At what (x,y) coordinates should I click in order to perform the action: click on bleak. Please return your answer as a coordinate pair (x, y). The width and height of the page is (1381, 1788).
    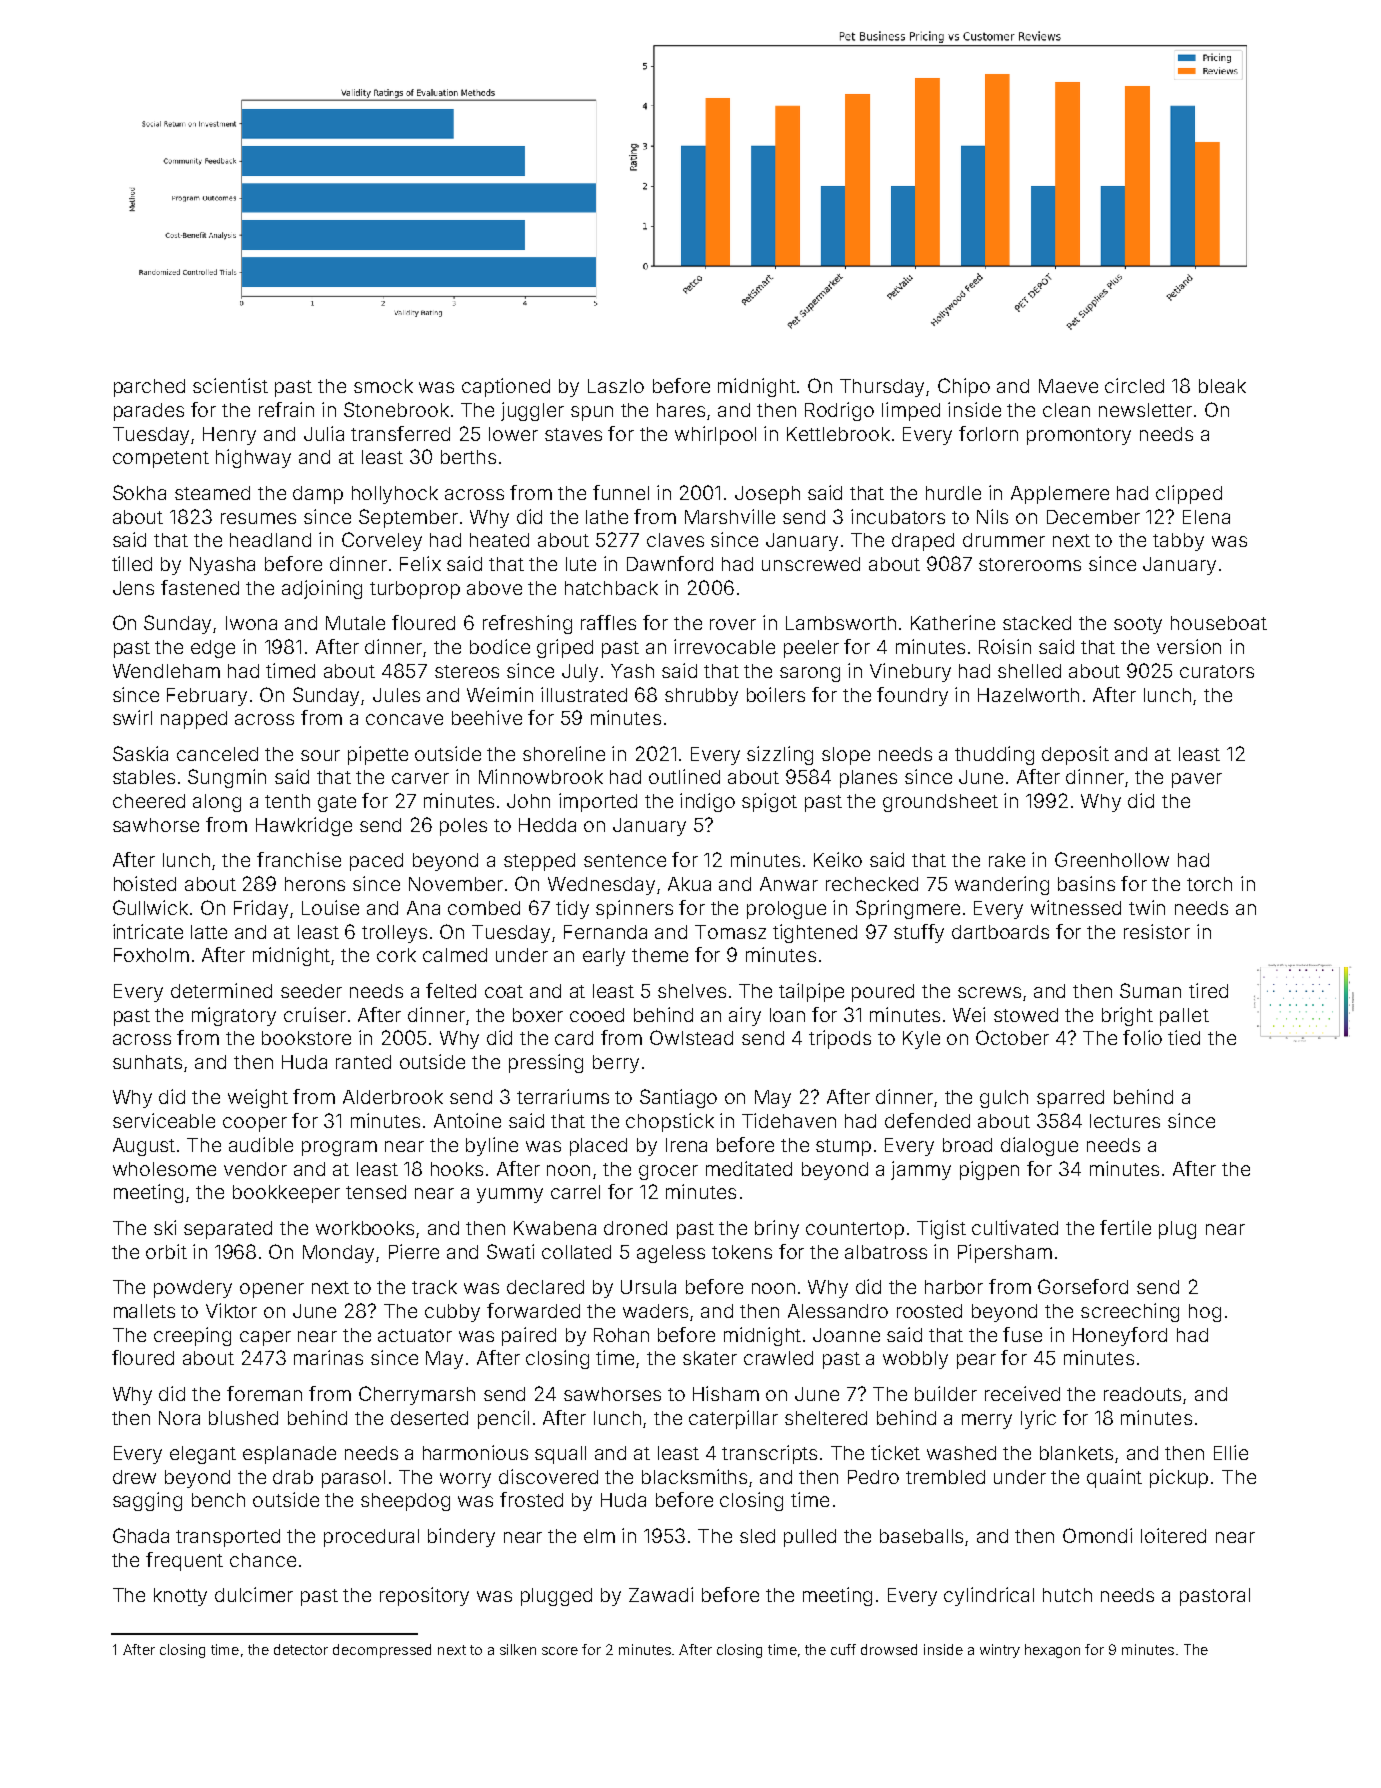
    Looking at the image, I should click on (1222, 386).
